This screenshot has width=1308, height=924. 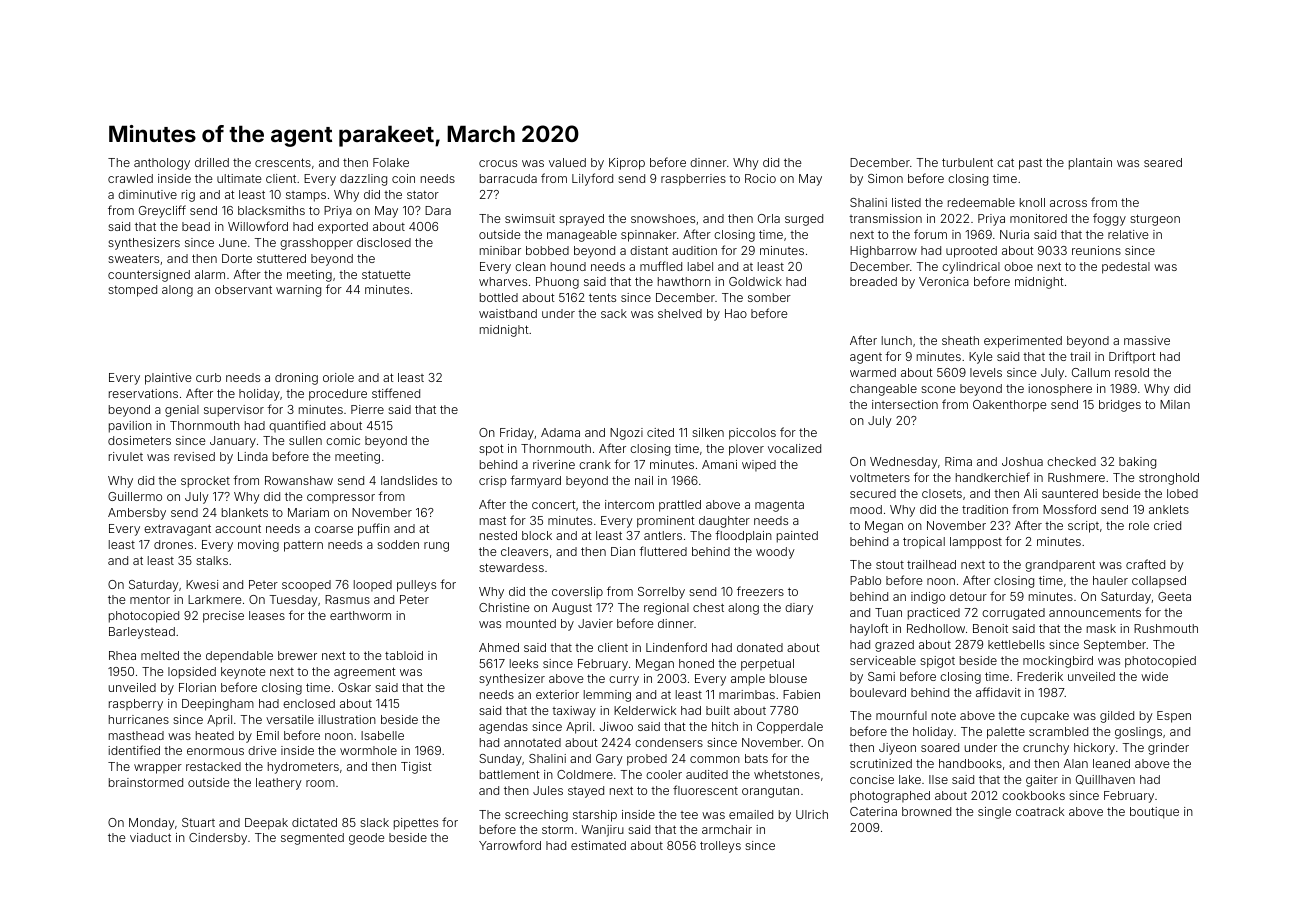 I want to click on drilled, so click(x=212, y=162).
